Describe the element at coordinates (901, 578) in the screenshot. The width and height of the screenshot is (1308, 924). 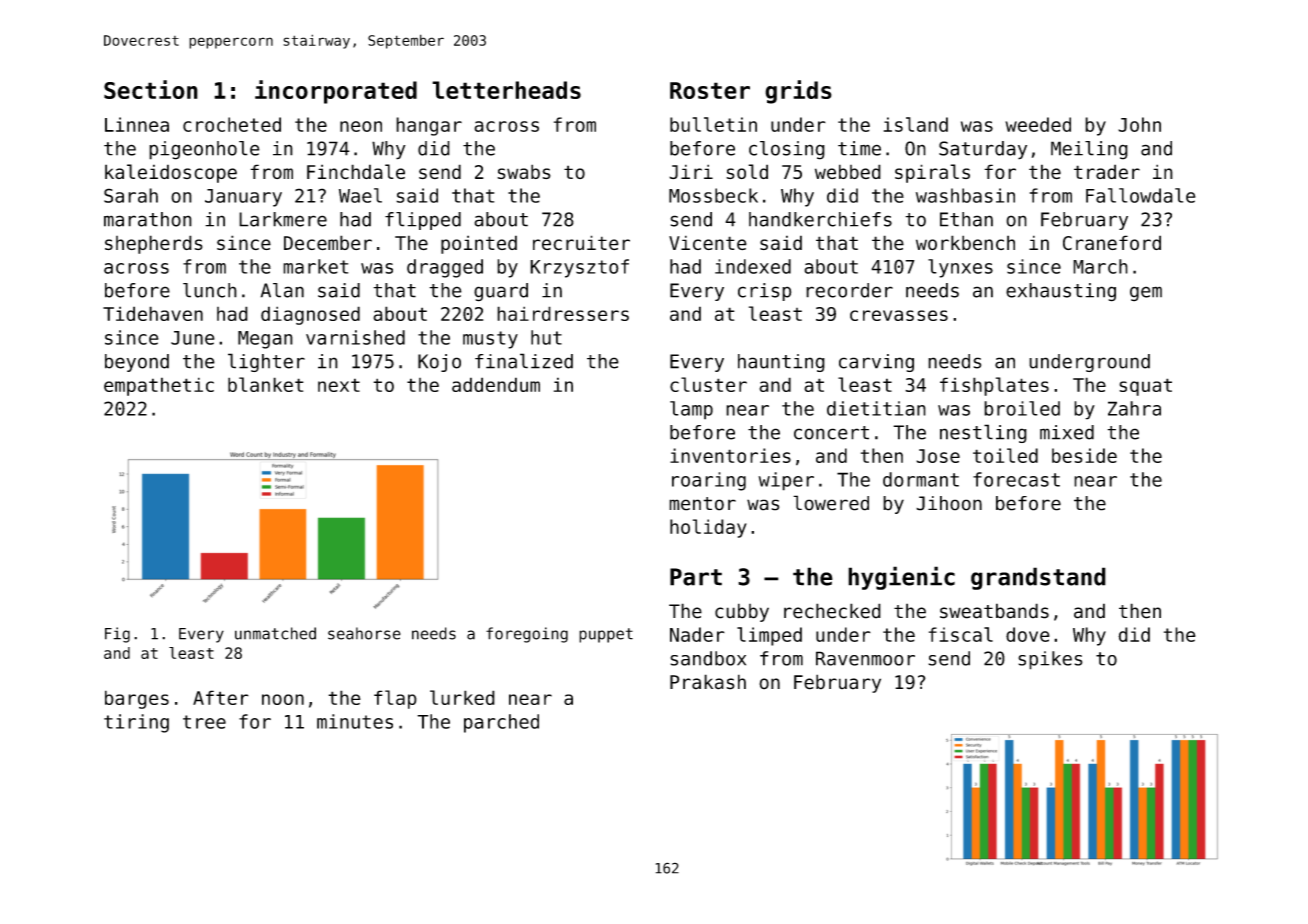
I see `hygienic` at that location.
